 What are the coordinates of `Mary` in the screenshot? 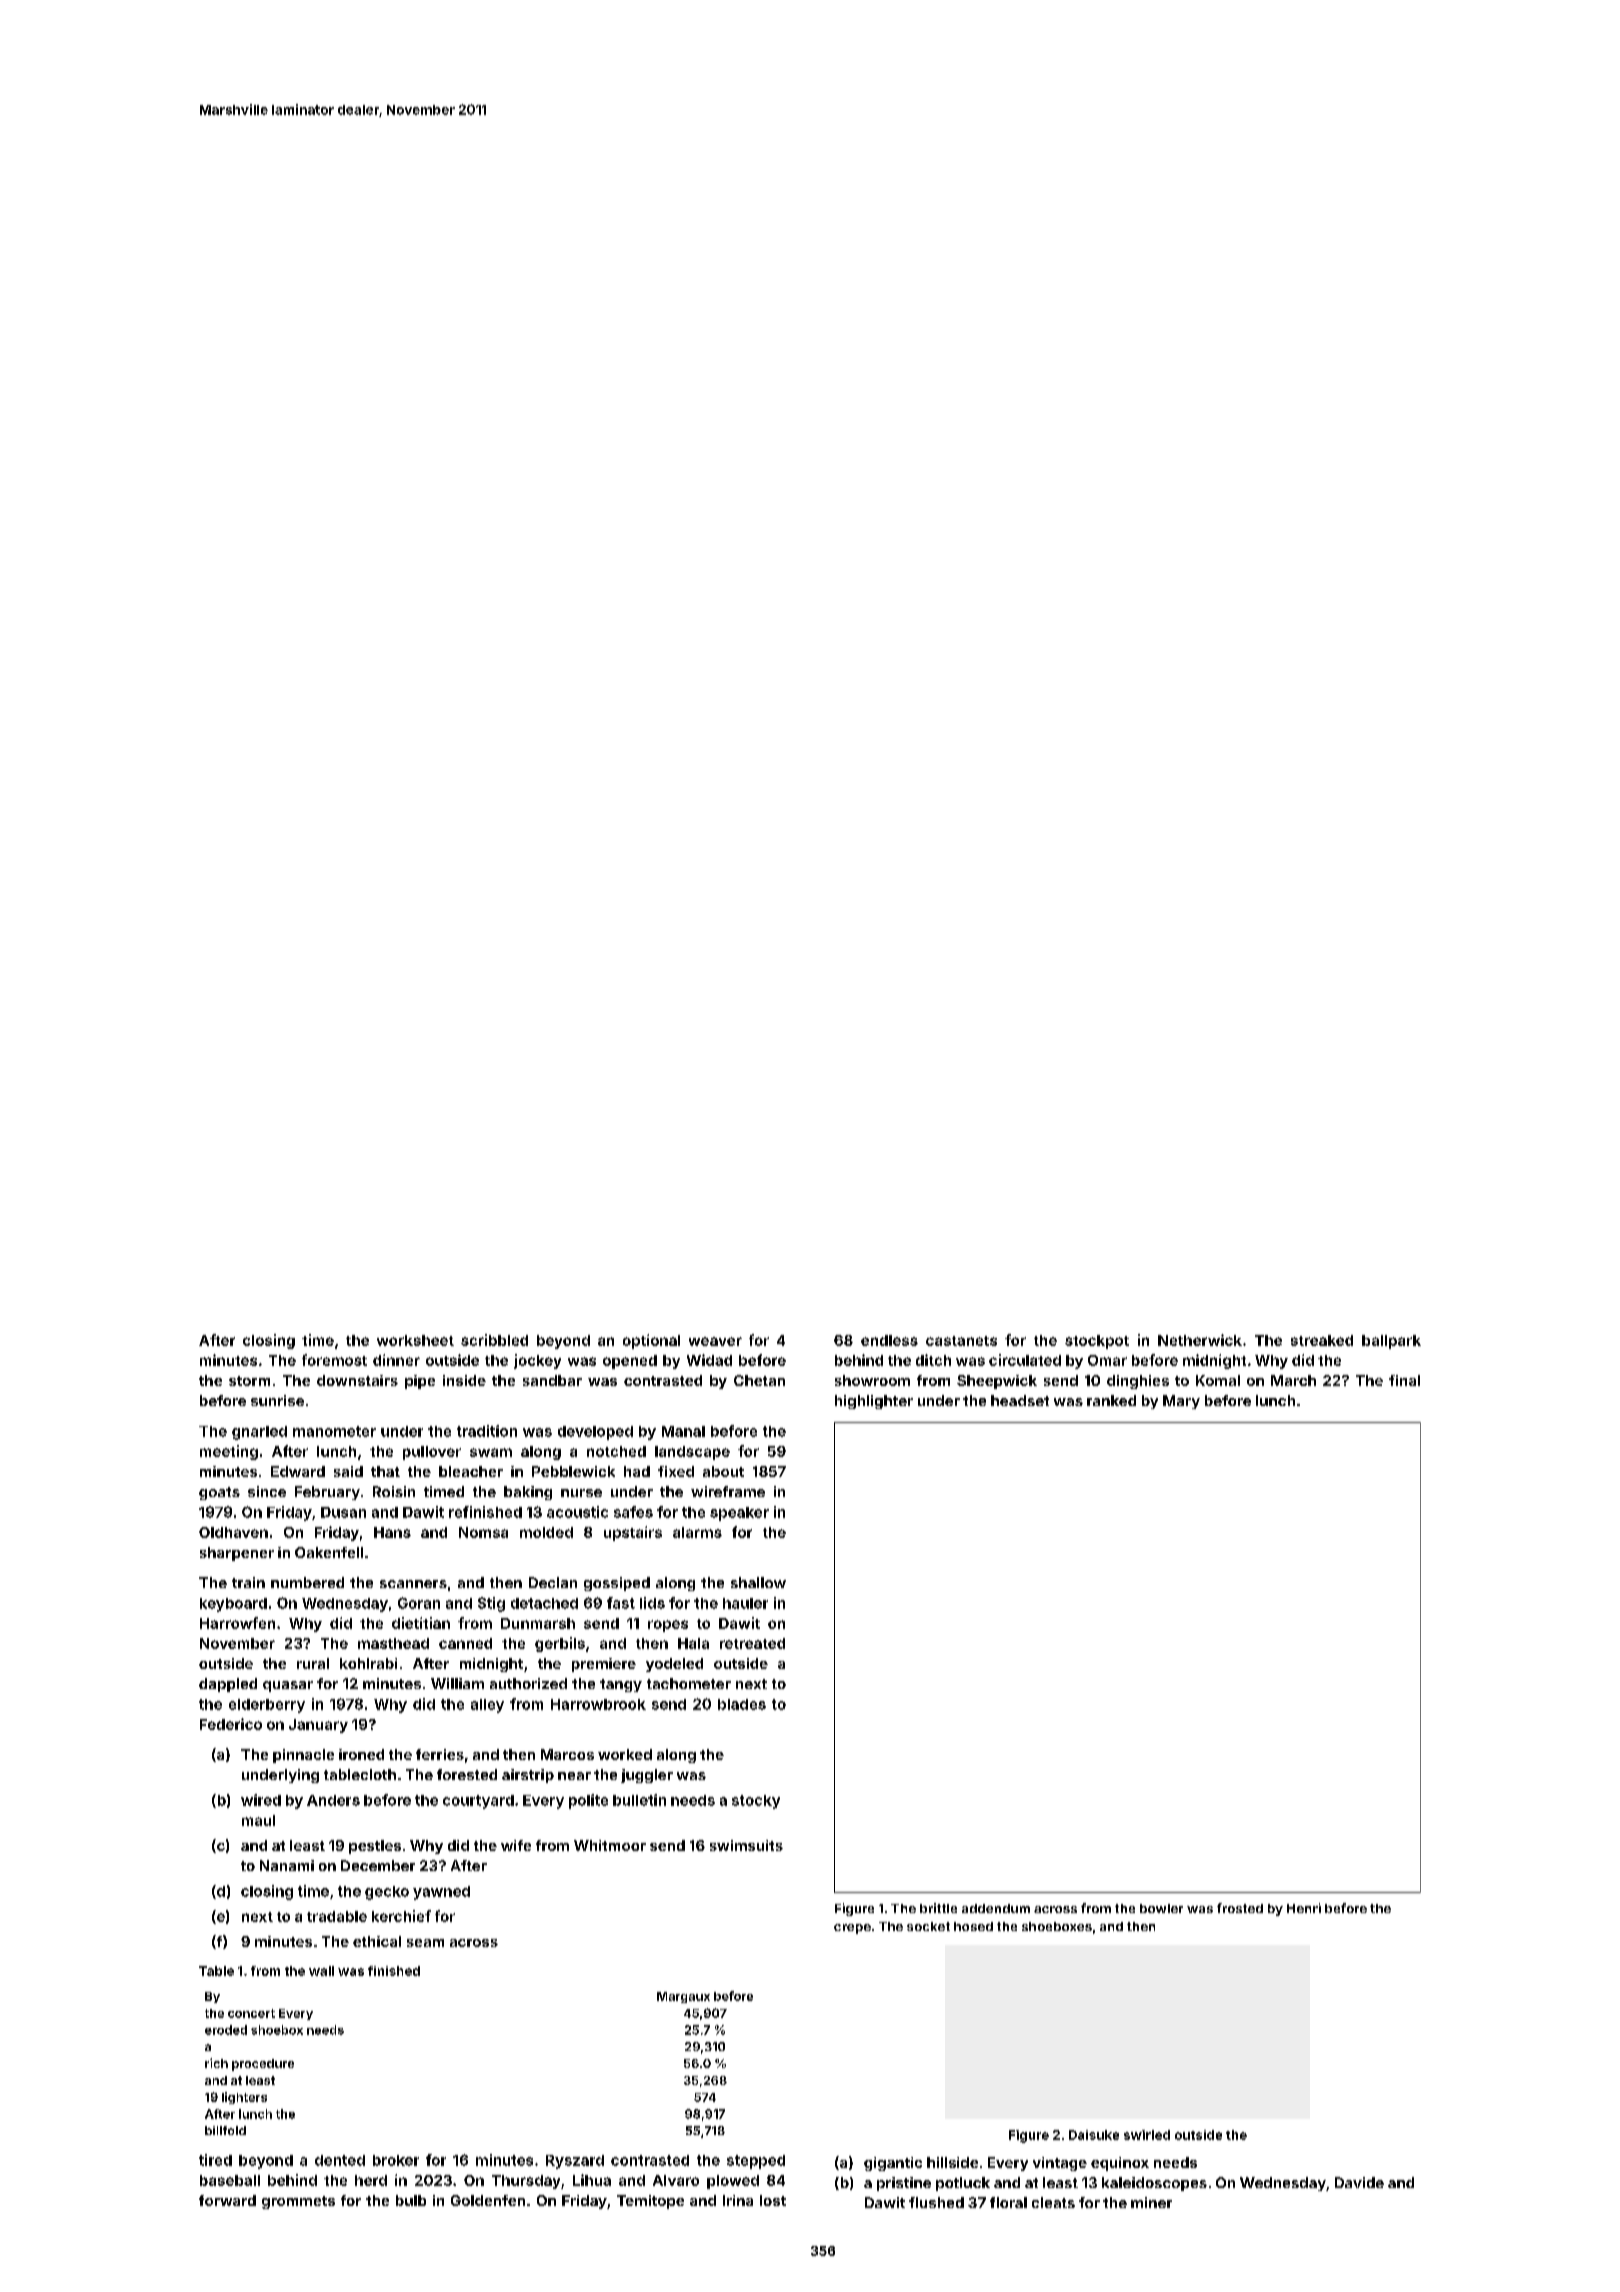 It's located at (1181, 1402).
